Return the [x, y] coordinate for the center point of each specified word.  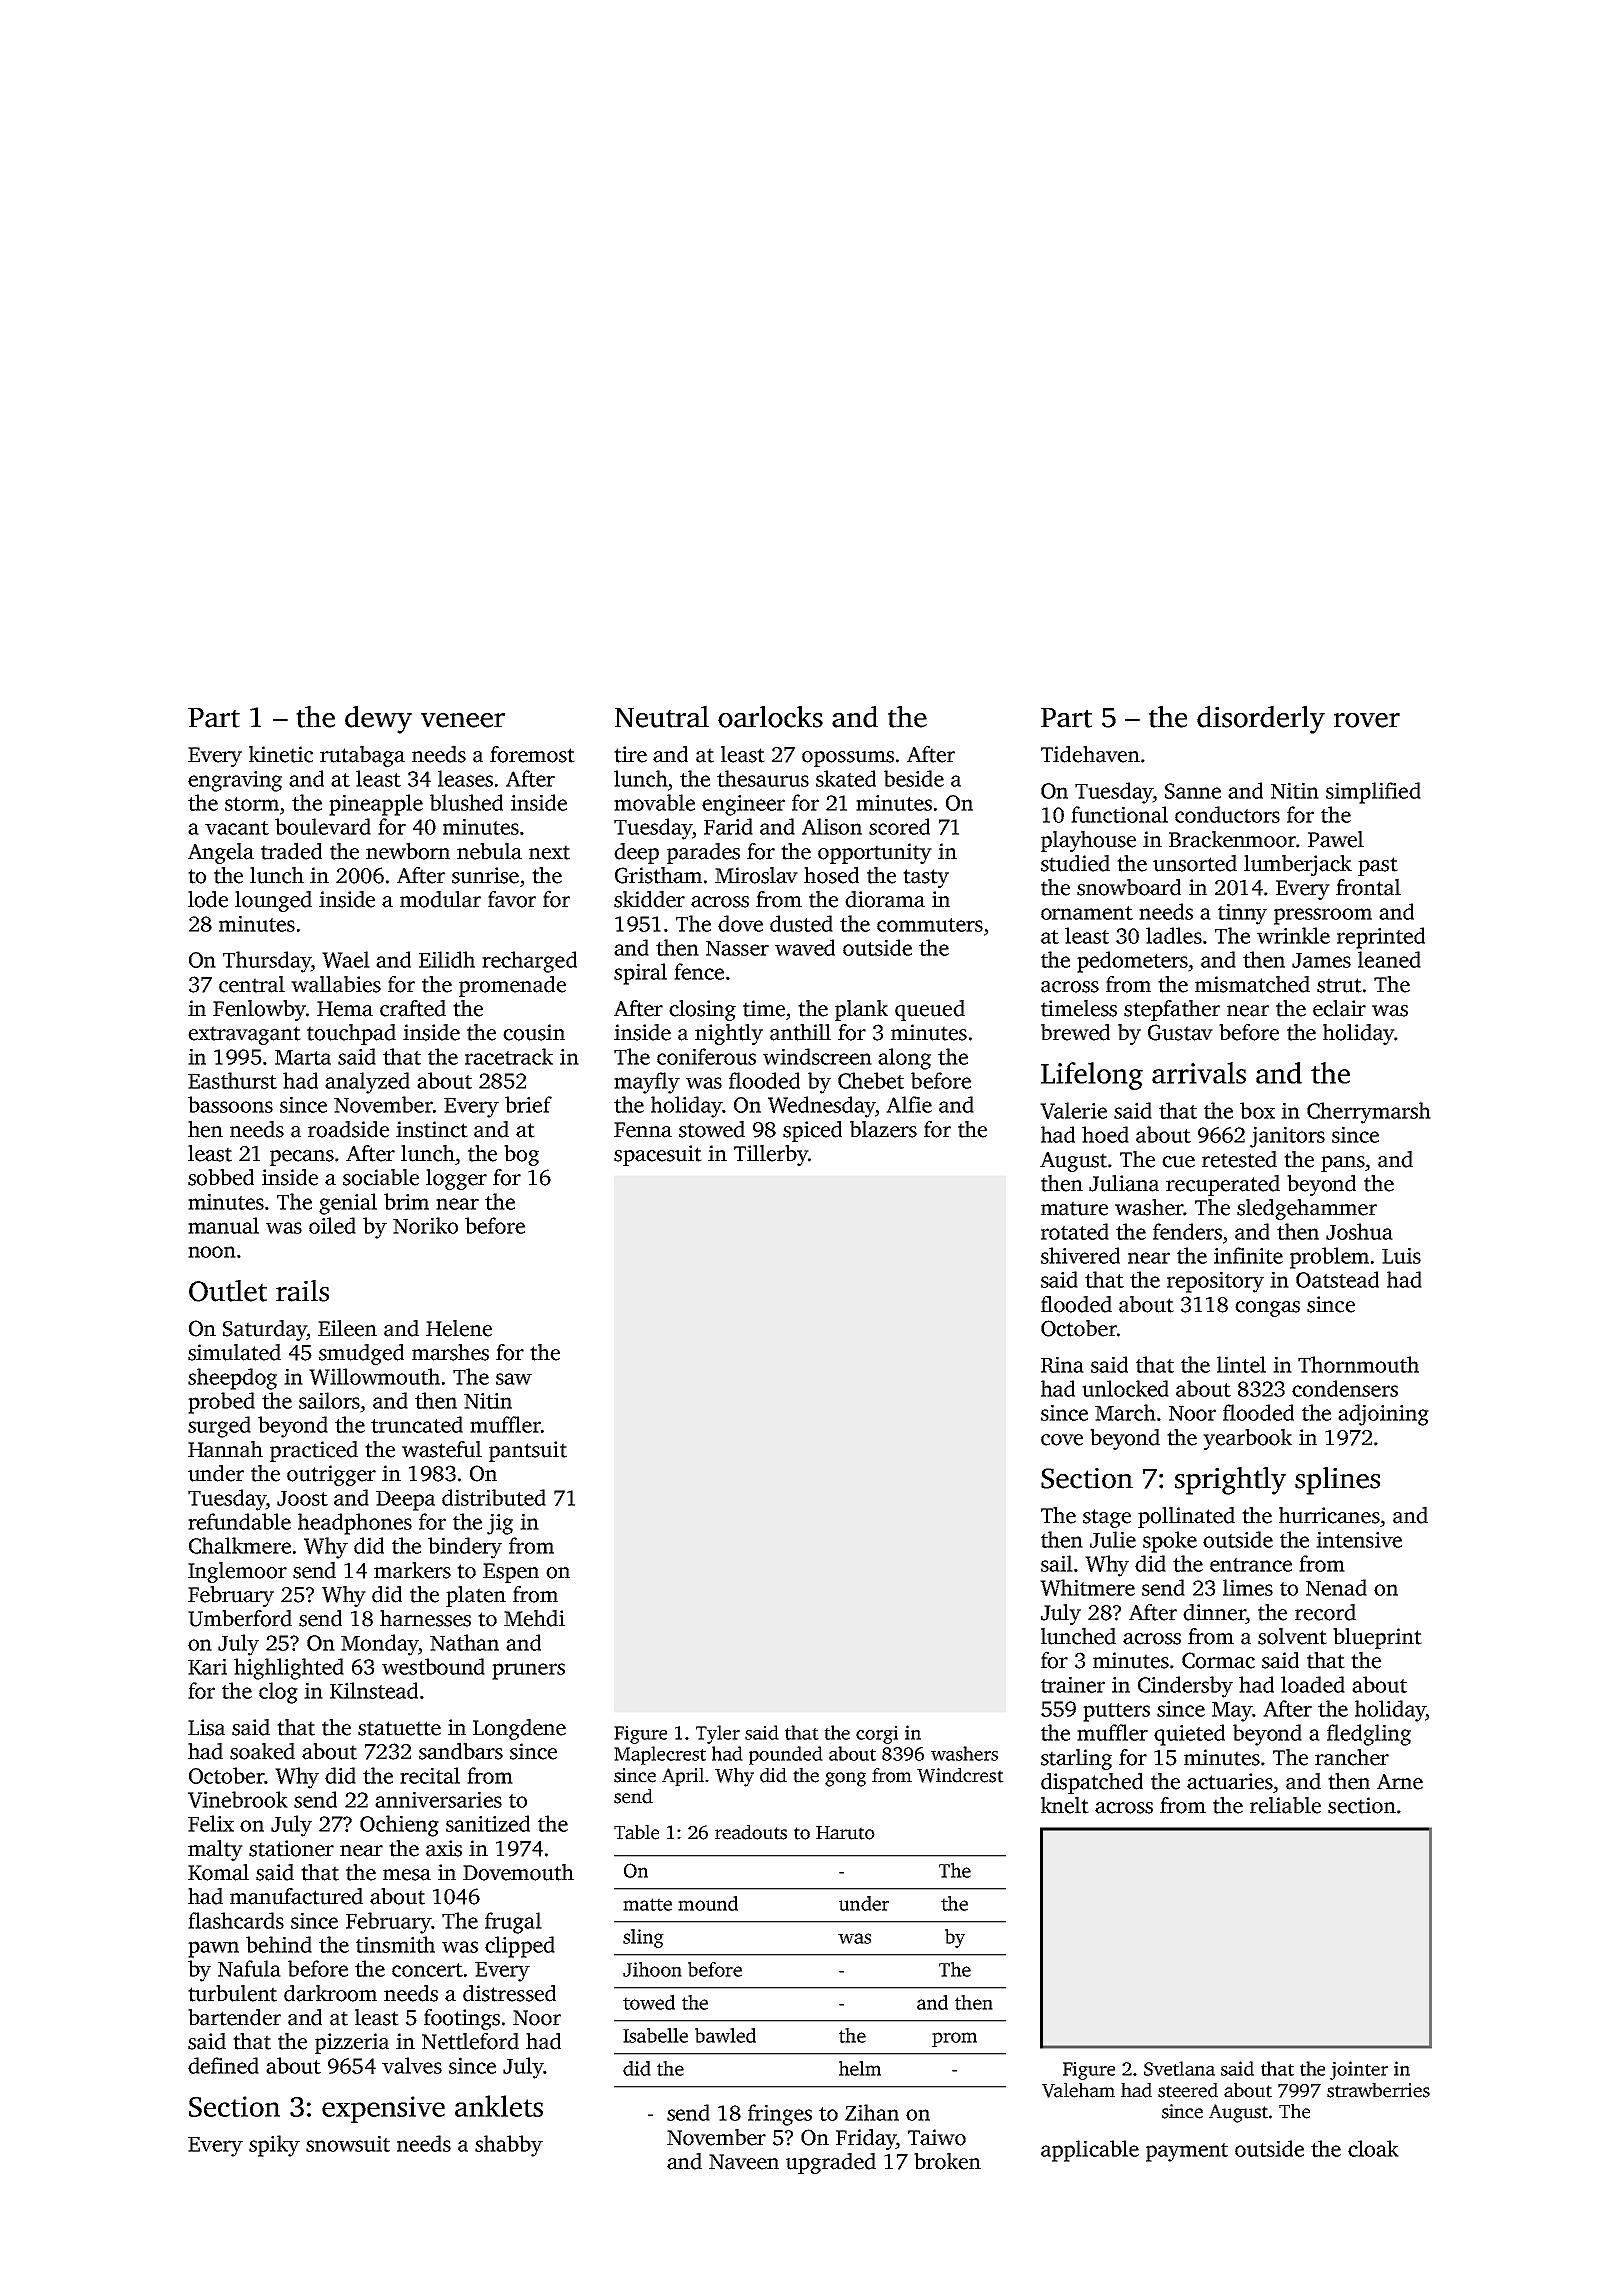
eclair [1339, 1008]
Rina [1062, 1365]
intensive [1359, 1540]
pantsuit [528, 1451]
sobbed [221, 1177]
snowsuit [348, 2144]
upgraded [831, 2163]
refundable [239, 1521]
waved [805, 947]
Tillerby [771, 1155]
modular [440, 899]
